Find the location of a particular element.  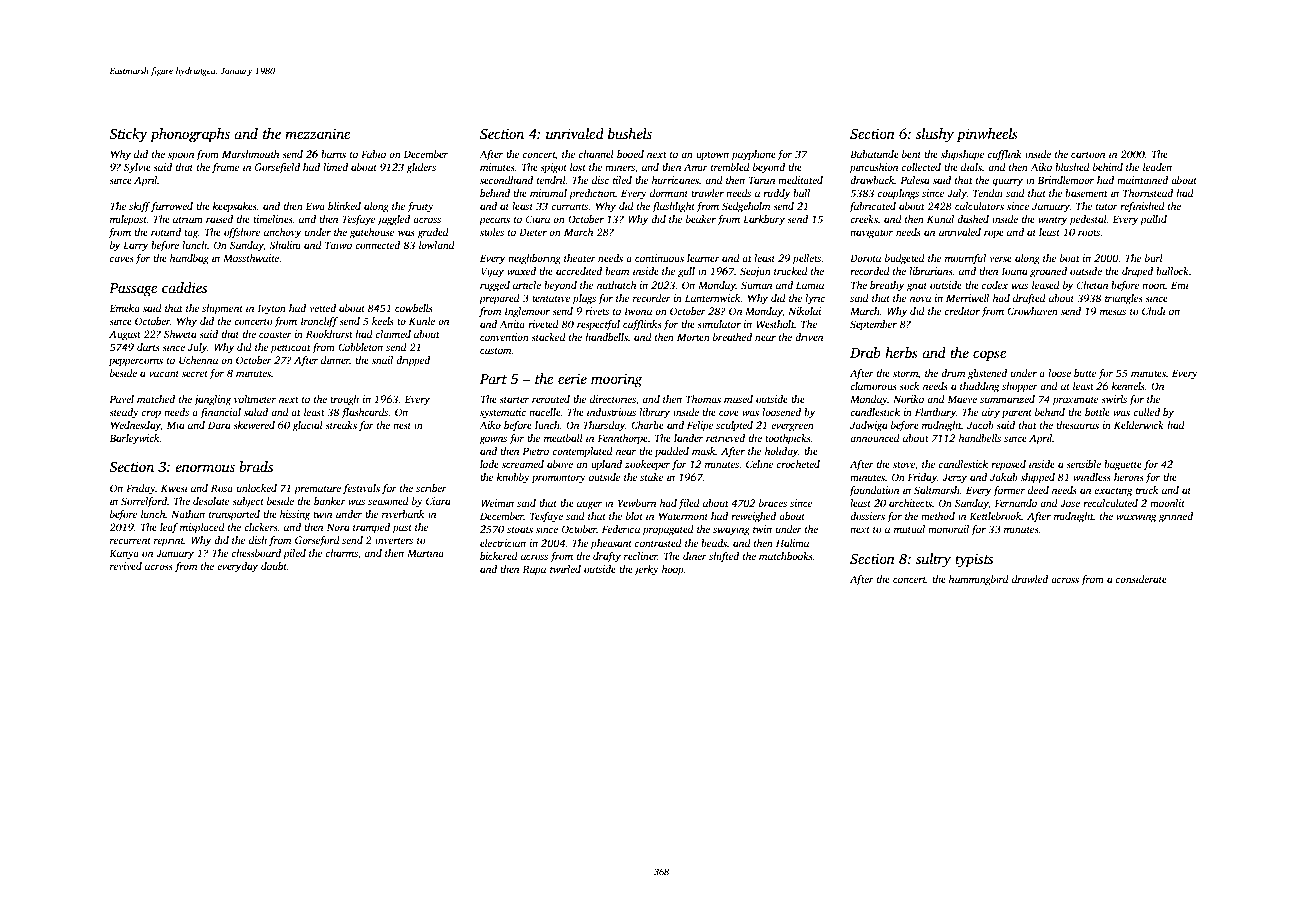

Drab is located at coordinates (865, 352).
